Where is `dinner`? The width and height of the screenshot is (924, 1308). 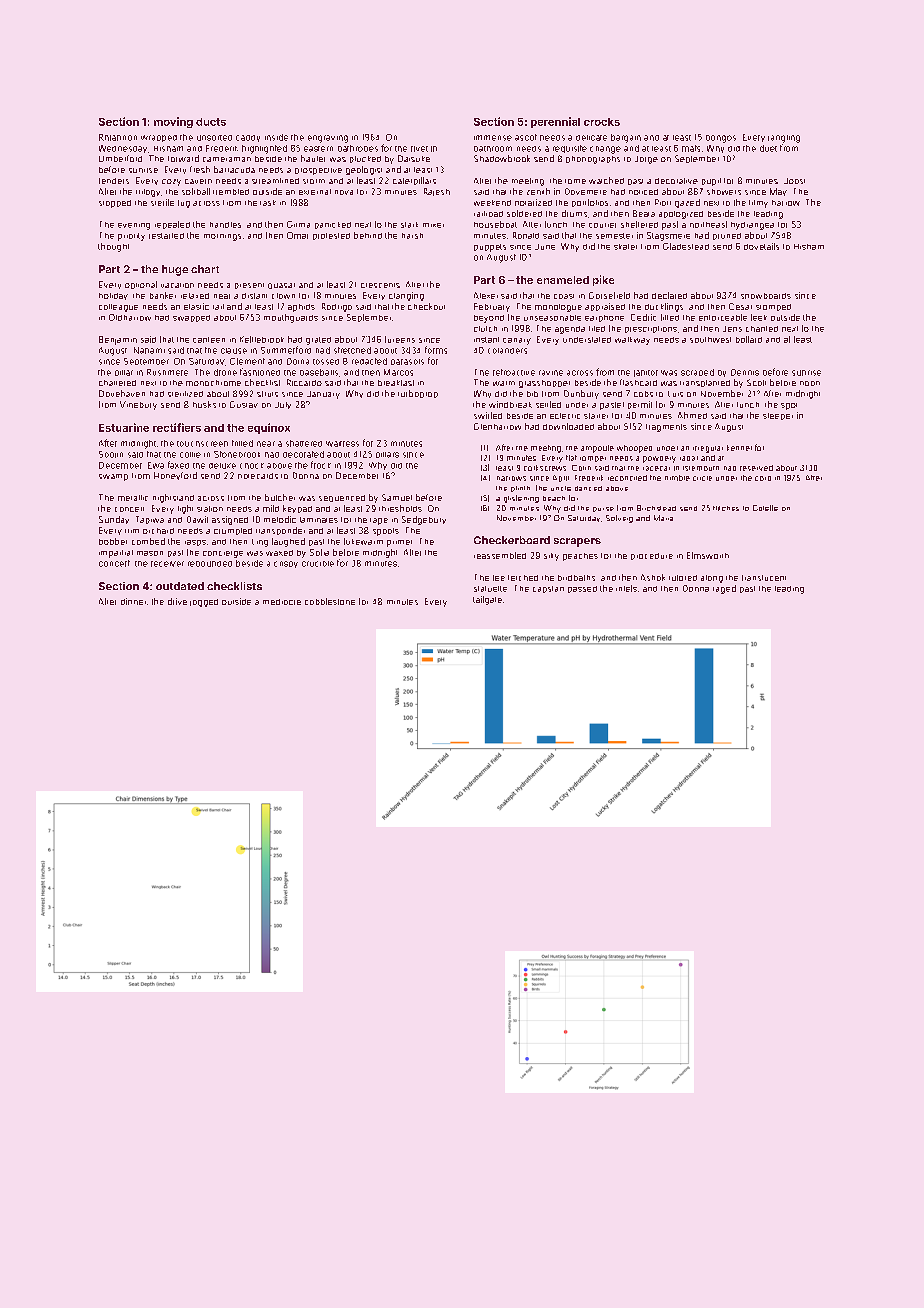 dinner is located at coordinates (133, 601).
